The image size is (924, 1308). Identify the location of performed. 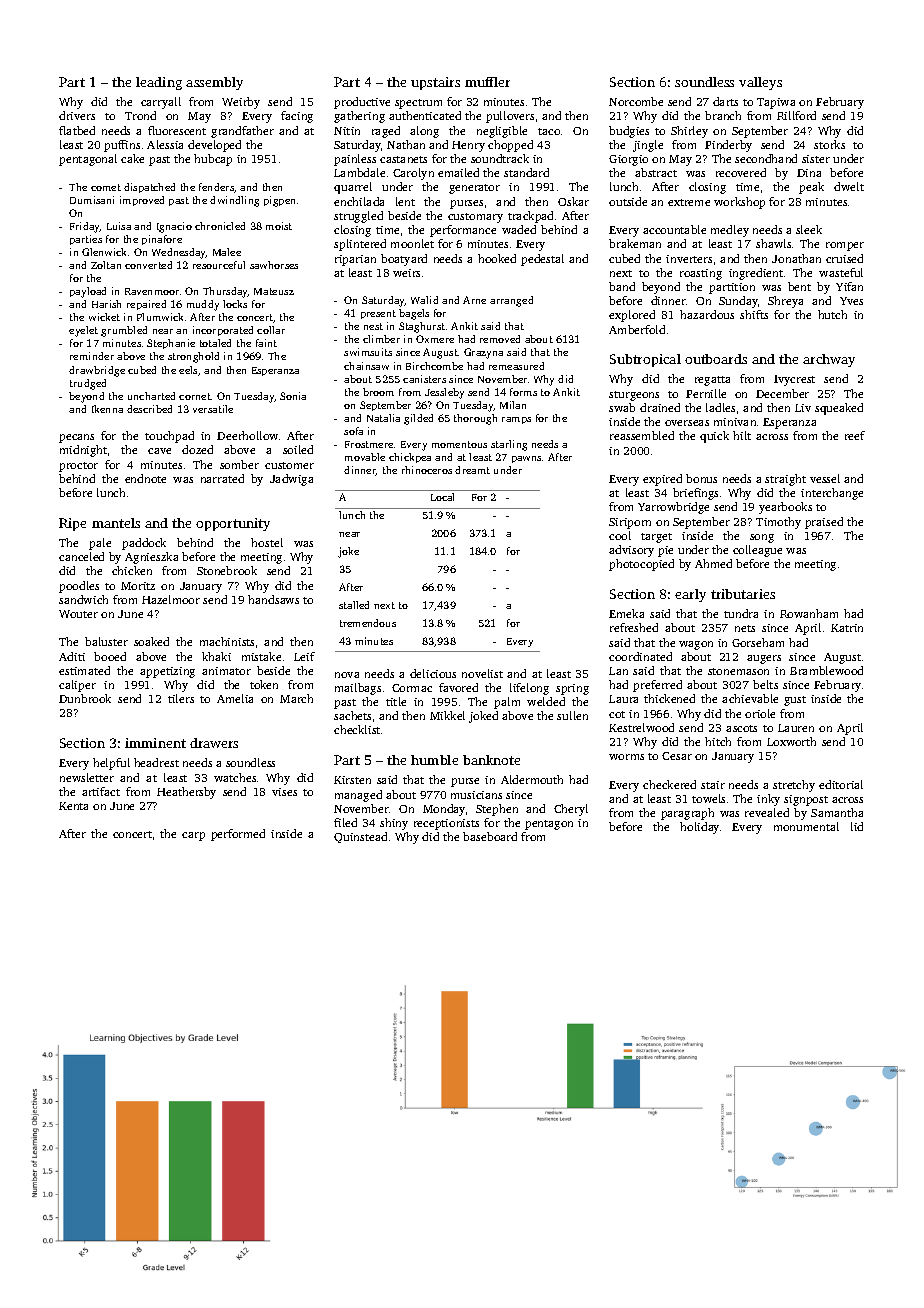
(238, 835).
